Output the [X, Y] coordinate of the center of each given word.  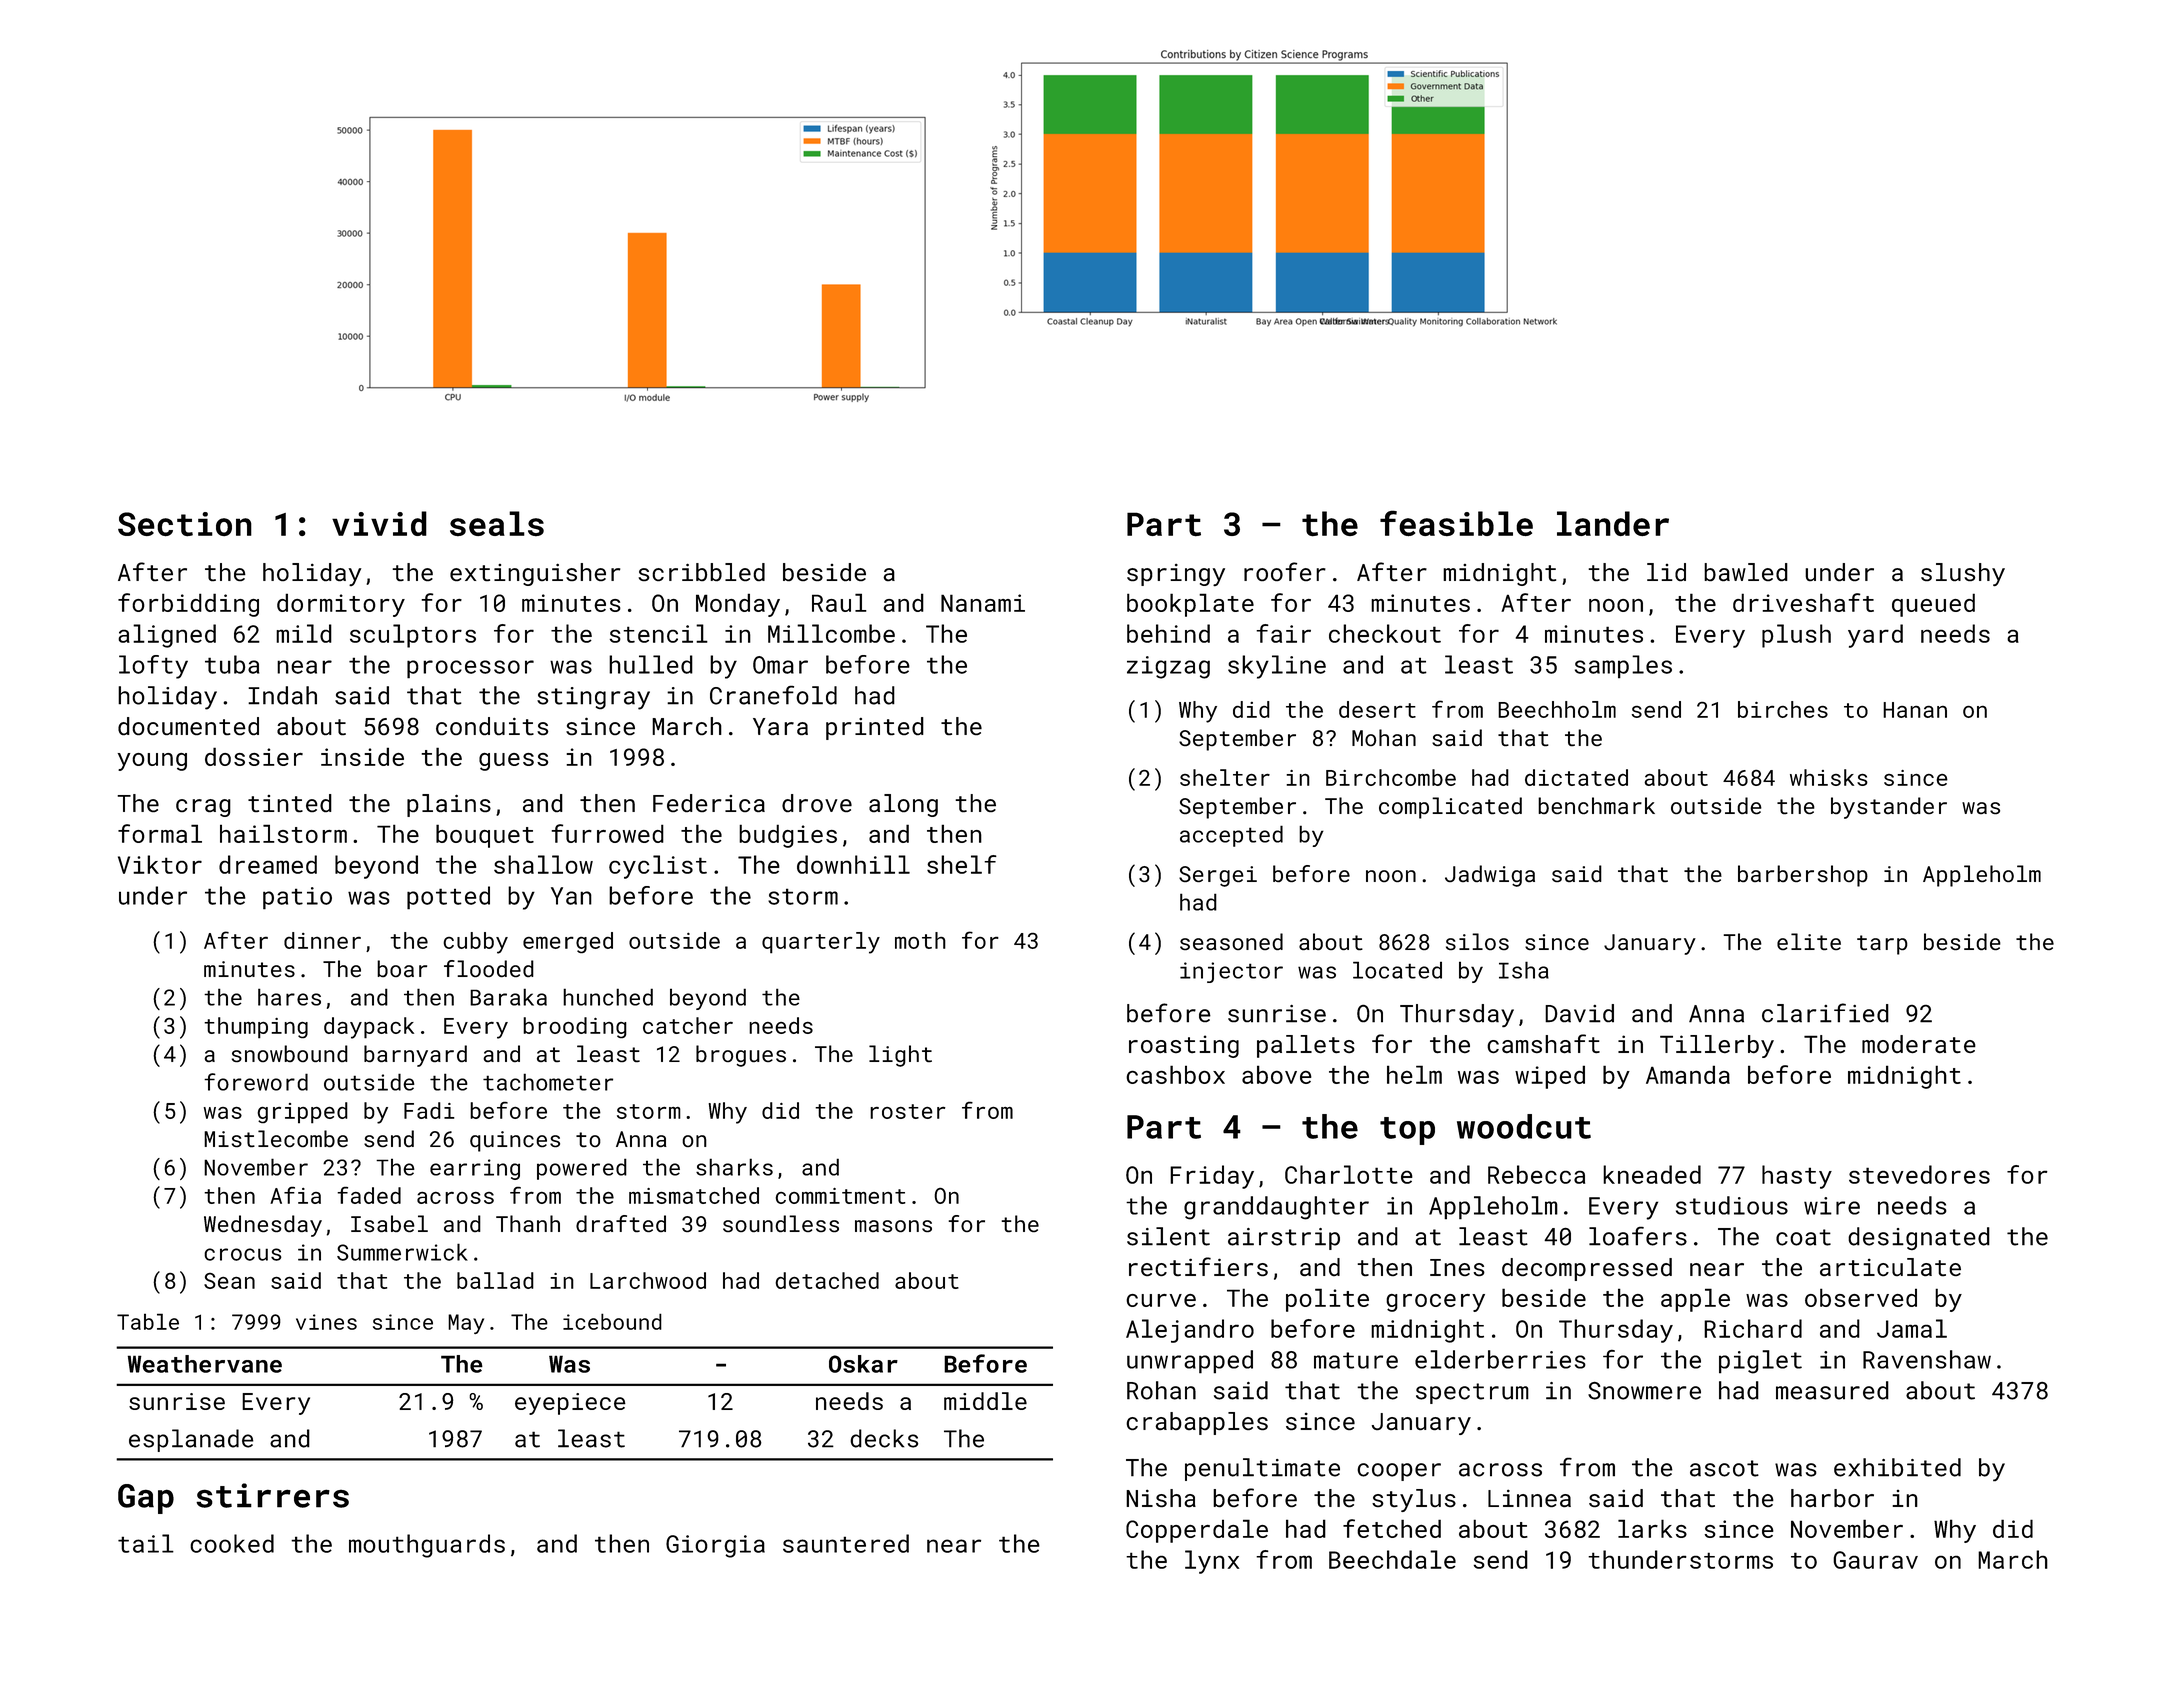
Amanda [1688, 1074]
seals [497, 524]
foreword [256, 1082]
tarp [1882, 945]
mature [1356, 1360]
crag [203, 808]
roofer [1285, 571]
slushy [1963, 574]
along [903, 805]
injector [1231, 972]
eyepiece [570, 1404]
